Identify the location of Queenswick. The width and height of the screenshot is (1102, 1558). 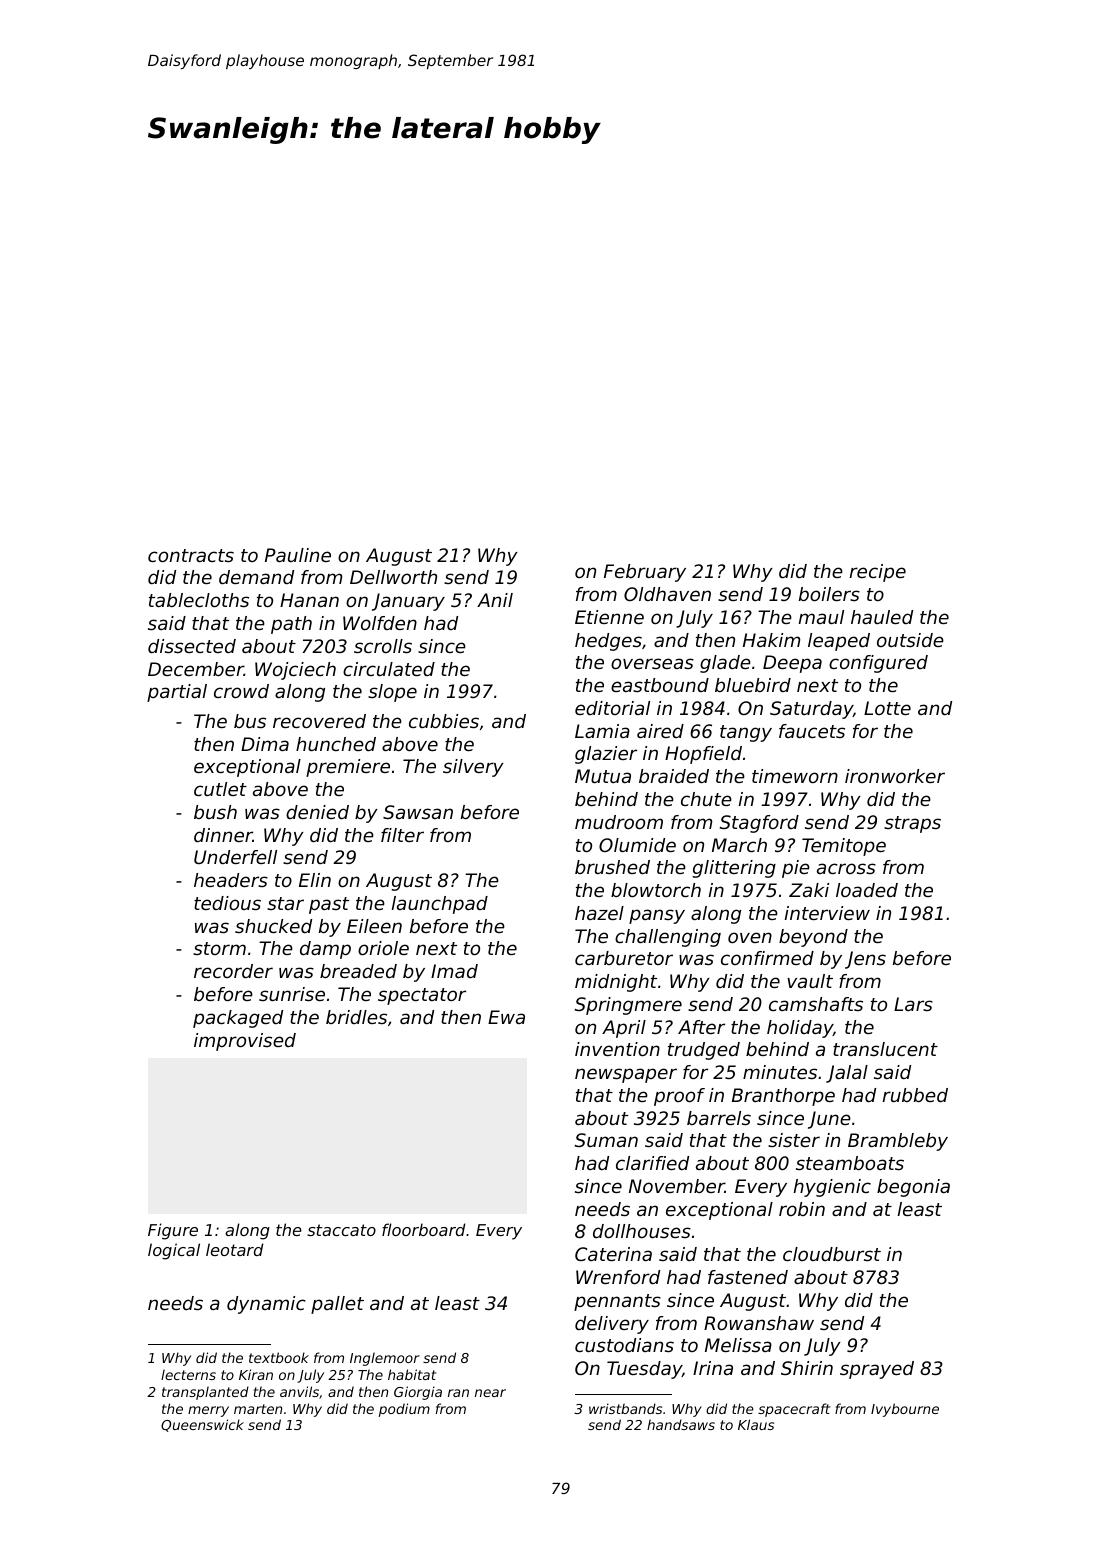
(202, 1425).
